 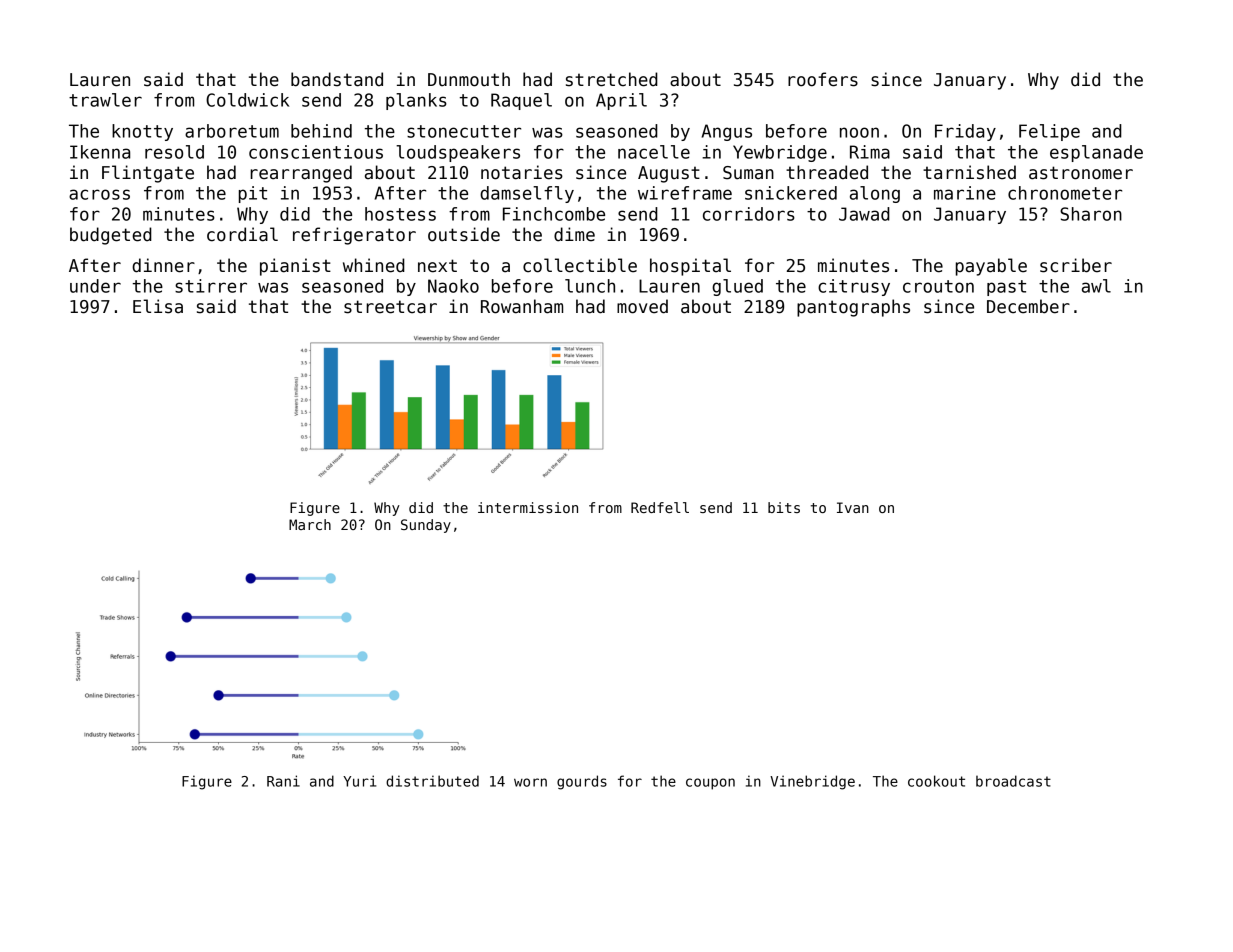 I want to click on Flintgate, so click(x=148, y=174).
